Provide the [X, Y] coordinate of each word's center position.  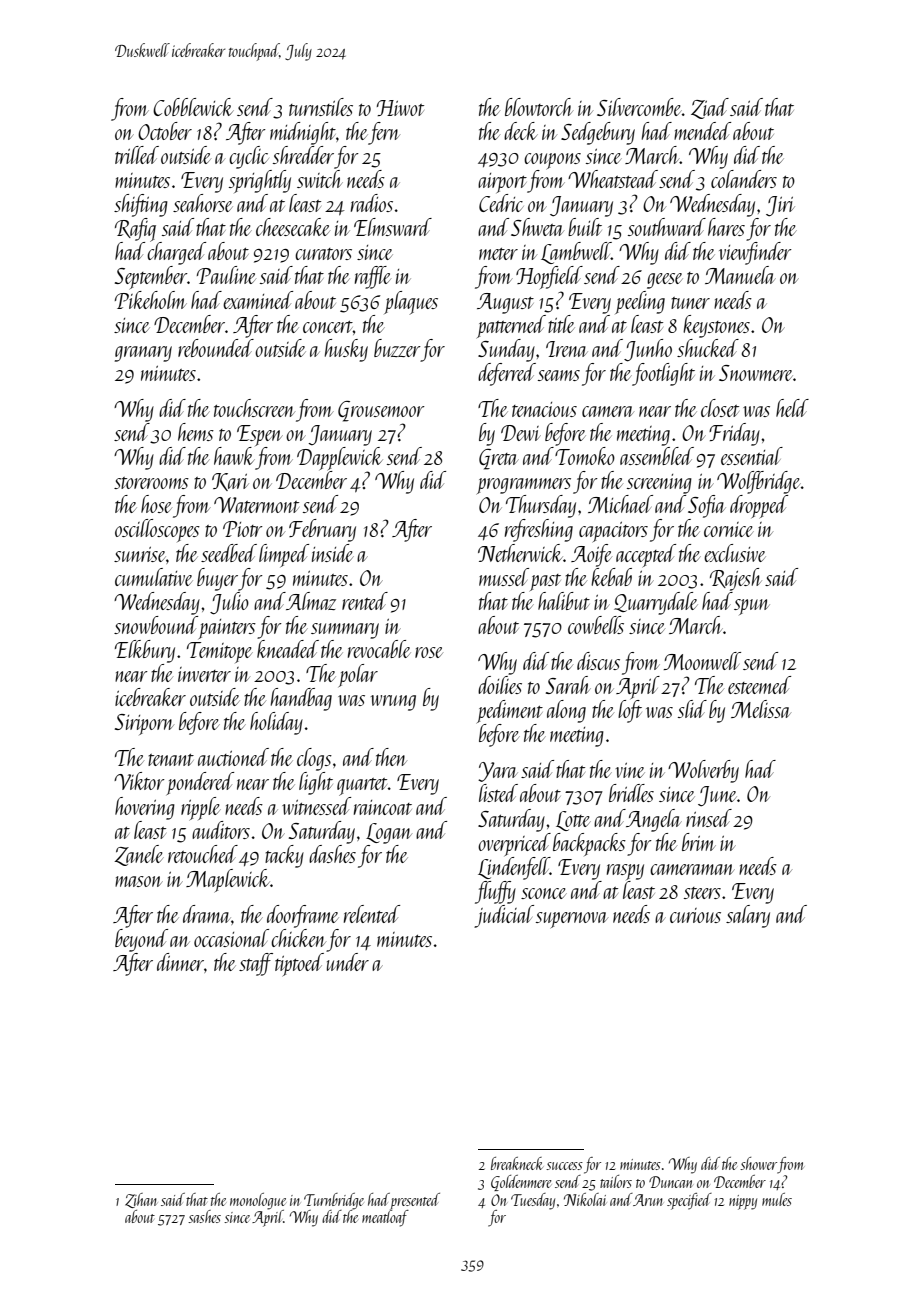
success [564, 1166]
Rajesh [735, 579]
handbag [301, 699]
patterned [511, 326]
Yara [497, 772]
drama [206, 914]
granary [143, 354]
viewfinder [755, 253]
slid [692, 709]
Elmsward [393, 227]
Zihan [141, 1200]
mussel [504, 577]
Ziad [710, 108]
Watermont [256, 505]
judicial [504, 916]
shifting [141, 205]
